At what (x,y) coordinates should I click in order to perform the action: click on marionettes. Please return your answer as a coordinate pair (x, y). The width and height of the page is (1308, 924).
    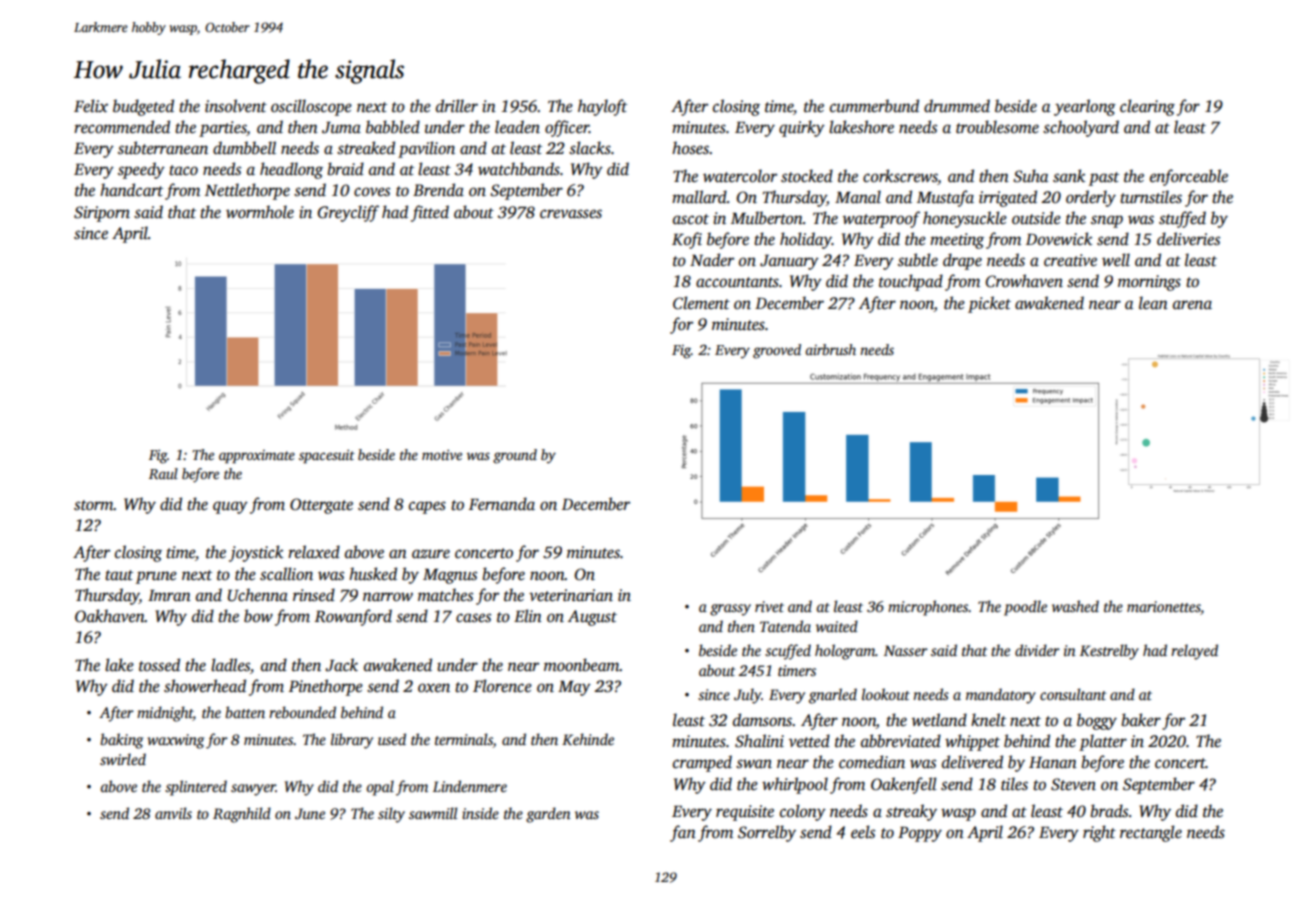
    Looking at the image, I should click on (1163, 606).
